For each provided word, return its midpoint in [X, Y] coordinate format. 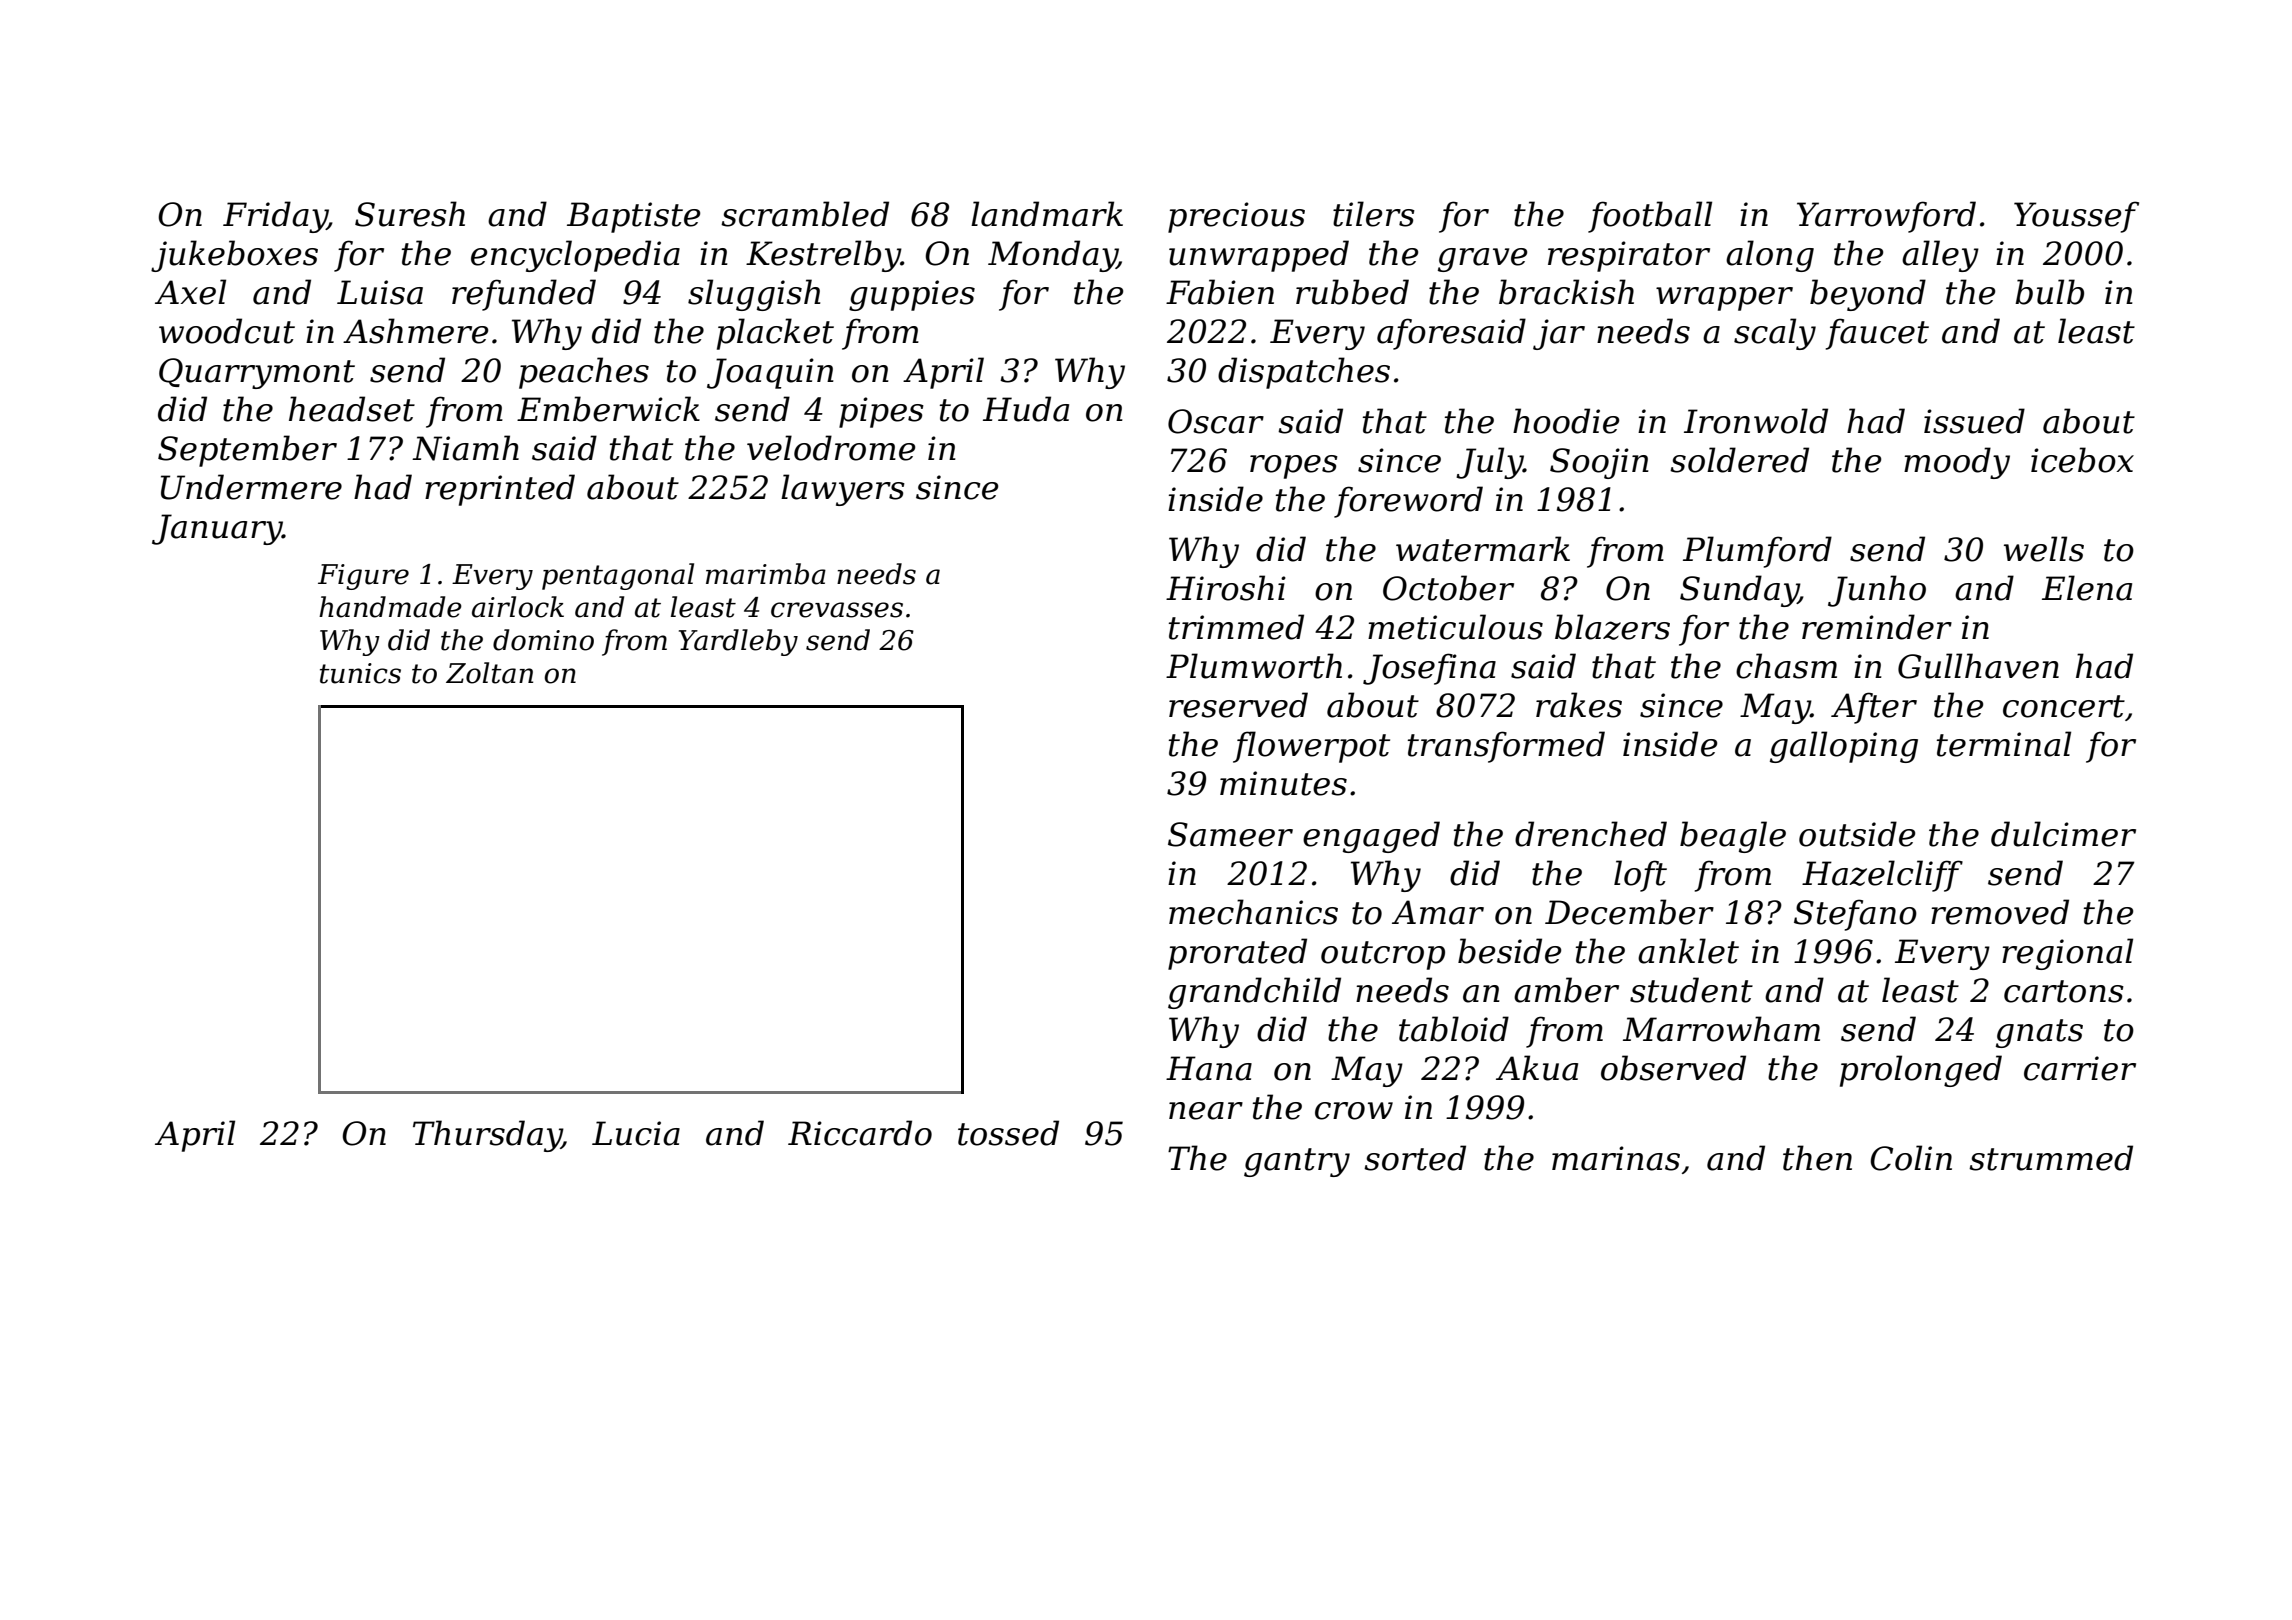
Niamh [465, 448]
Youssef [2076, 217]
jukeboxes [234, 256]
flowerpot [1311, 747]
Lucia [636, 1133]
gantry [1297, 1162]
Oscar [1216, 421]
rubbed [1352, 292]
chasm [1786, 666]
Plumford [1757, 552]
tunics [360, 673]
